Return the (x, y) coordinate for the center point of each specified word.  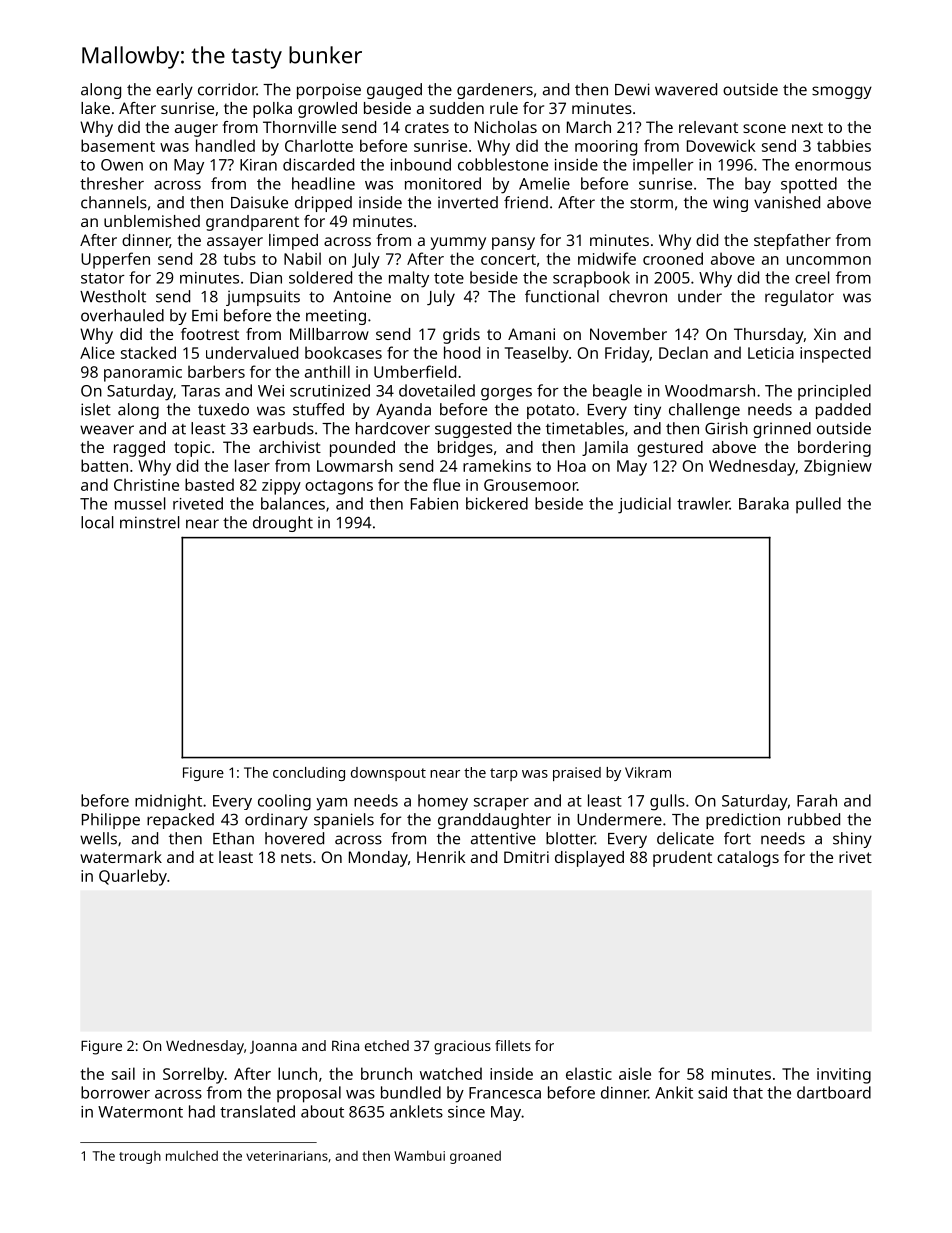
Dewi (632, 89)
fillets (513, 1045)
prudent (682, 859)
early (174, 91)
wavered (686, 89)
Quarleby (133, 877)
